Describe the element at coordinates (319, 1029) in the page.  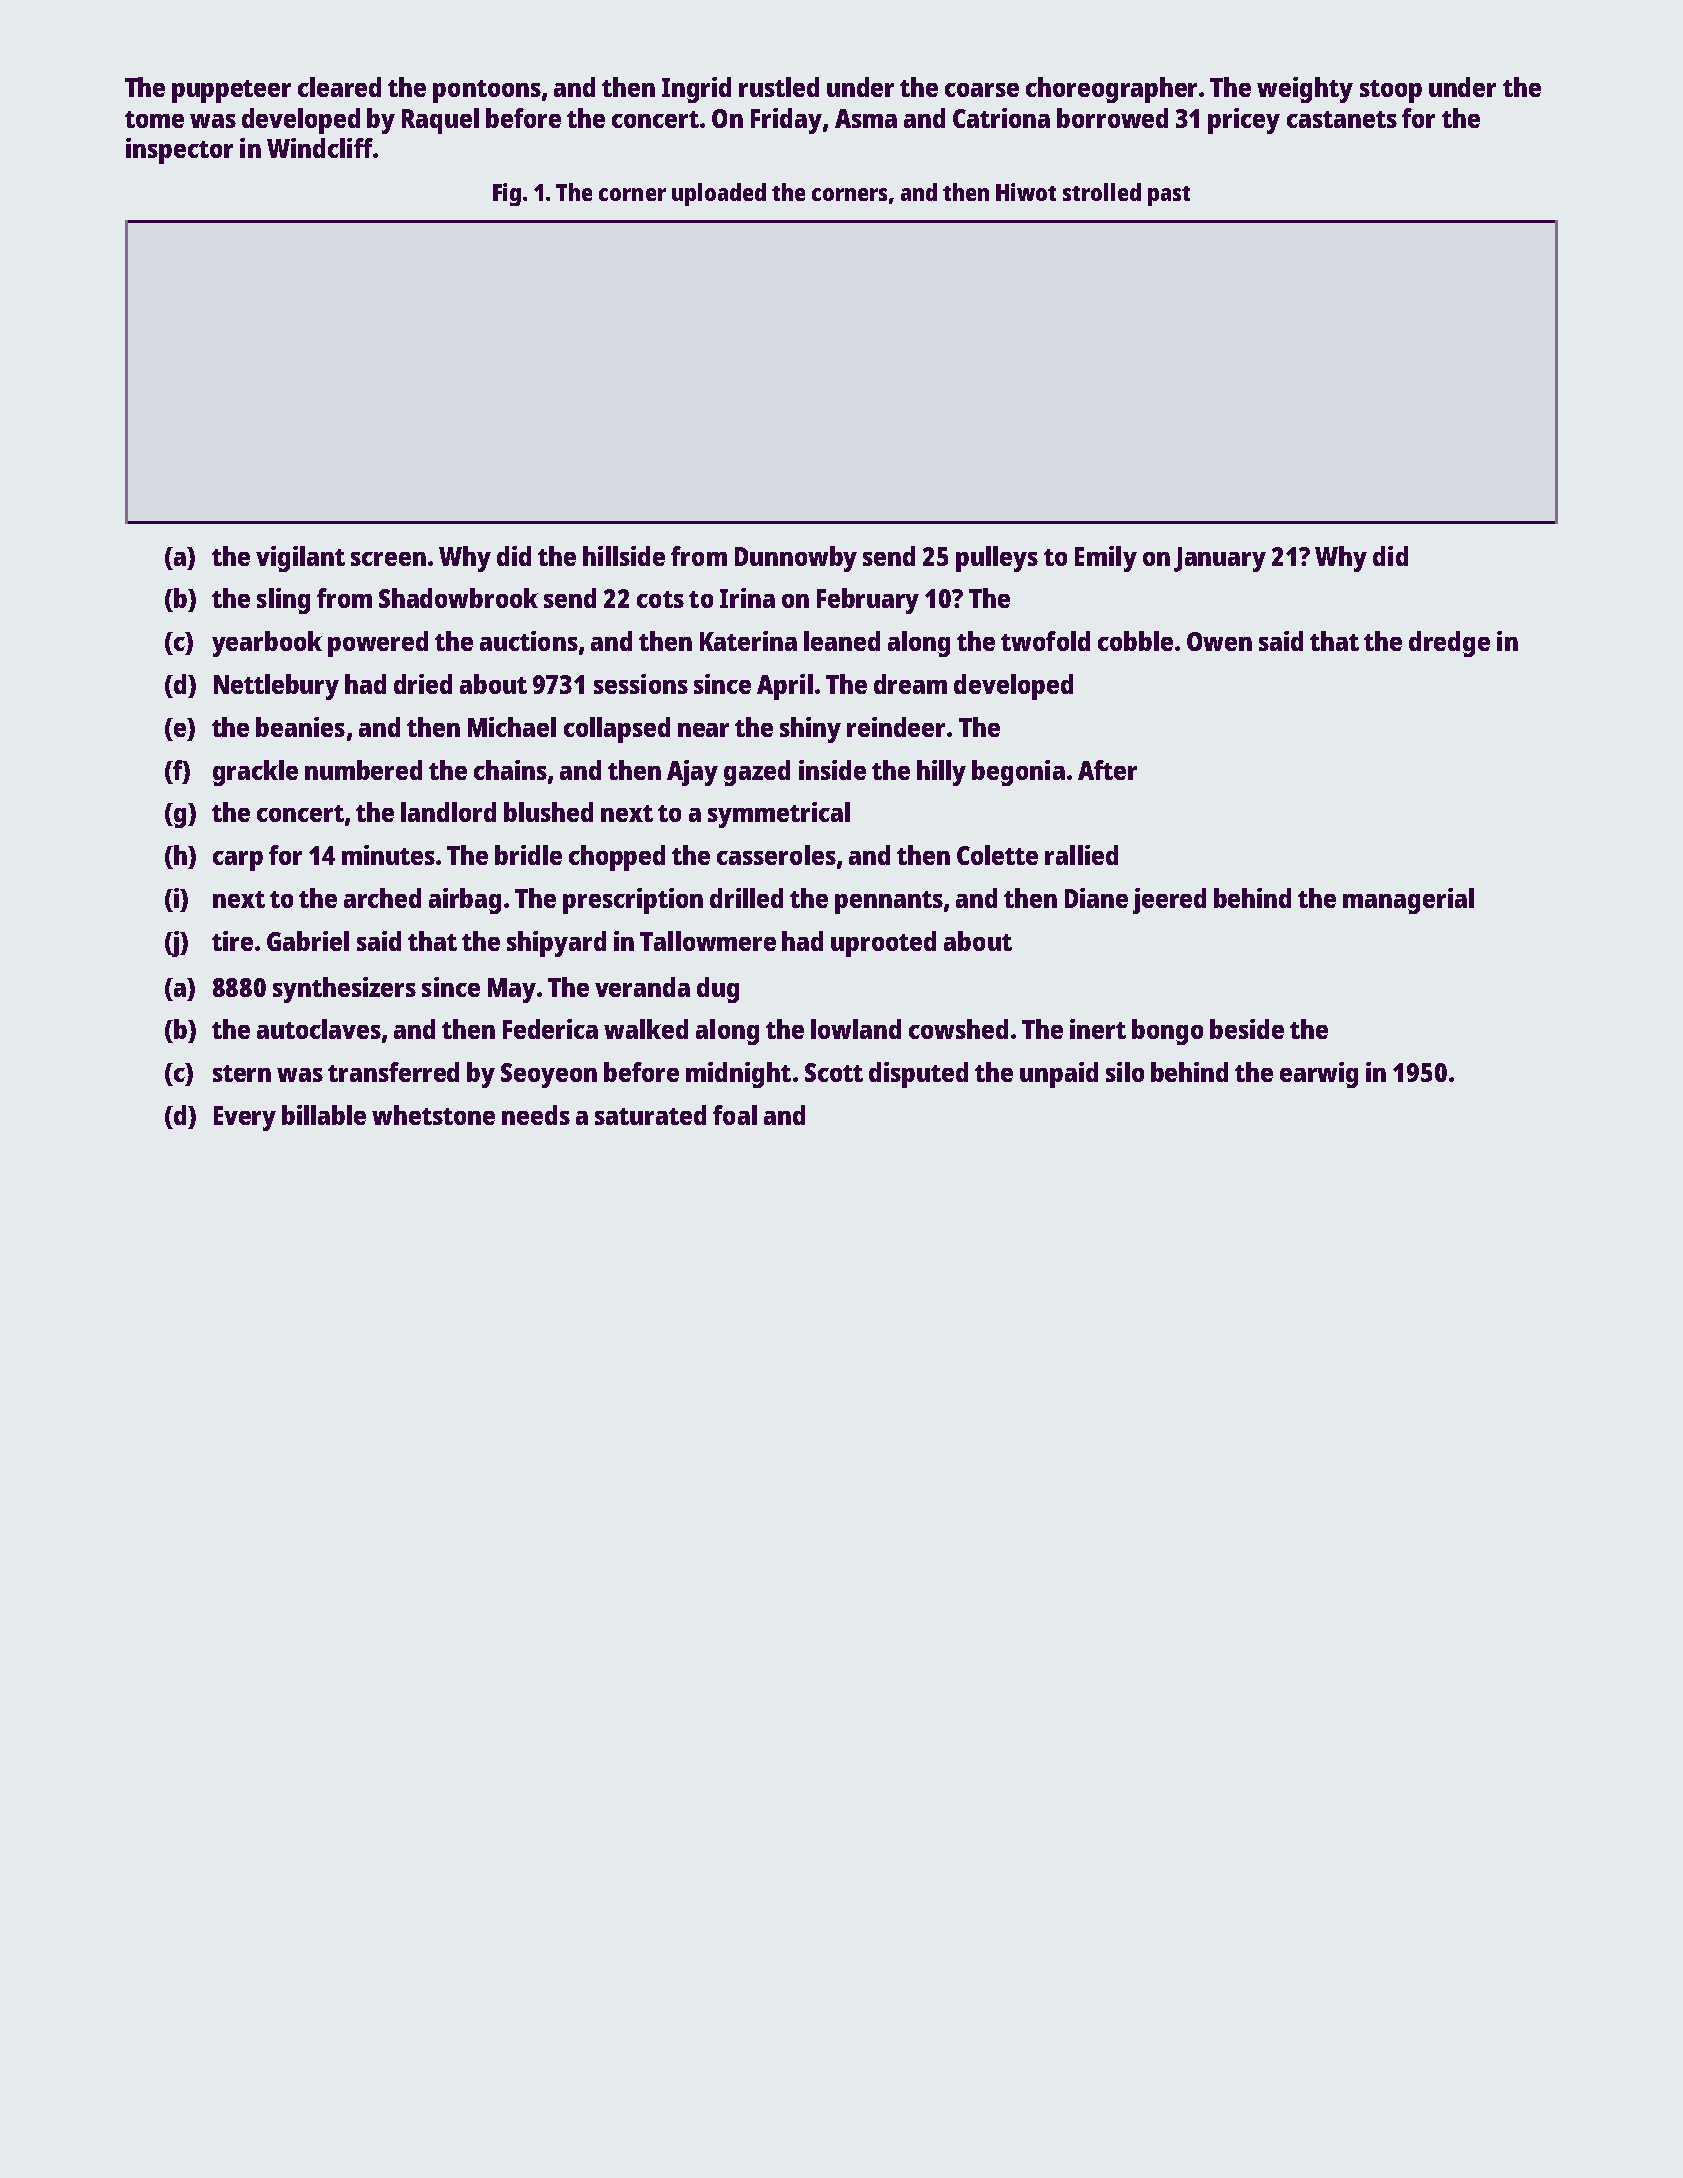
I see `autoclaves` at that location.
